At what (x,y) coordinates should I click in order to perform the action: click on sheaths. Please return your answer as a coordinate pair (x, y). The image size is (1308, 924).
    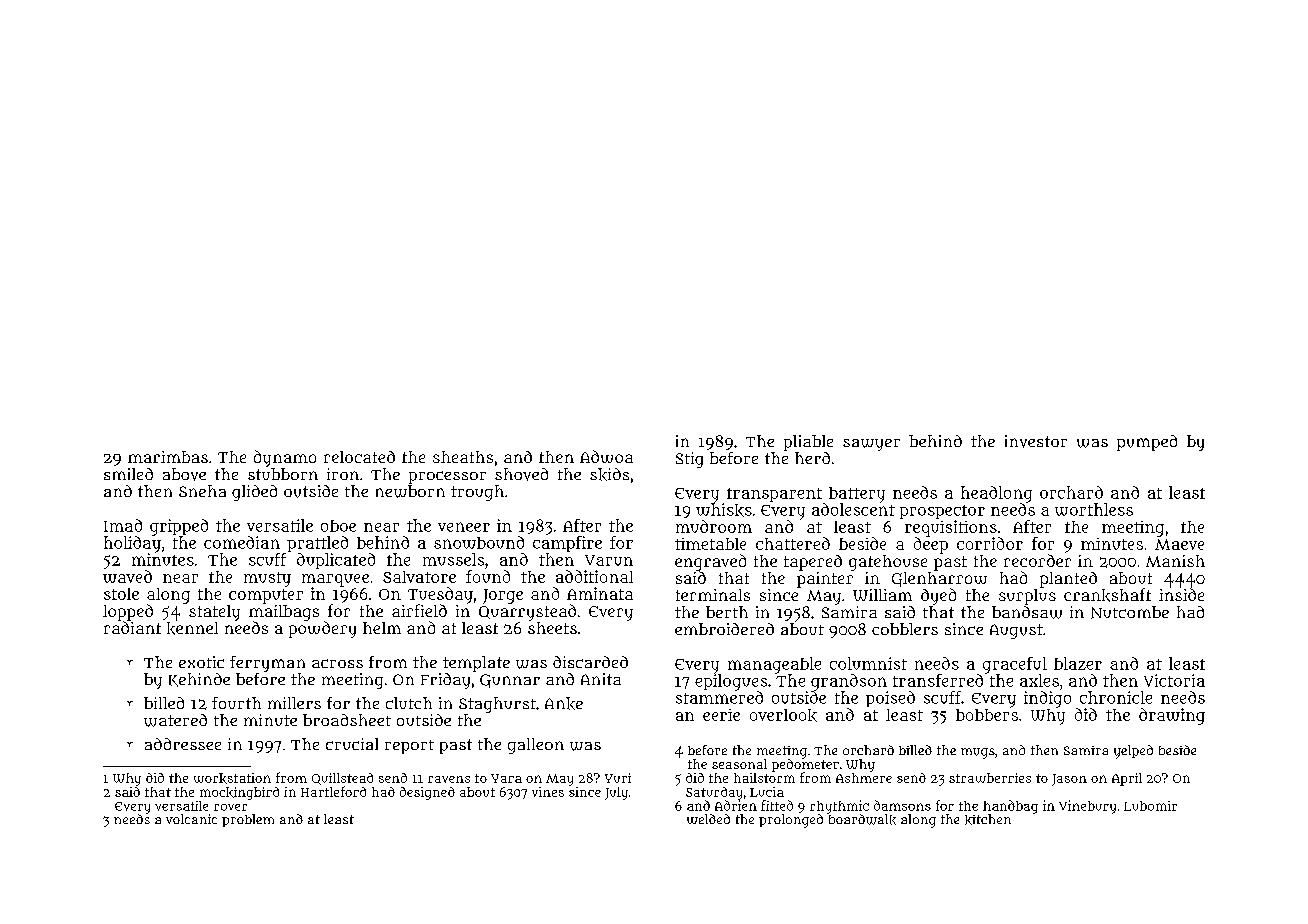
    Looking at the image, I should click on (463, 457).
